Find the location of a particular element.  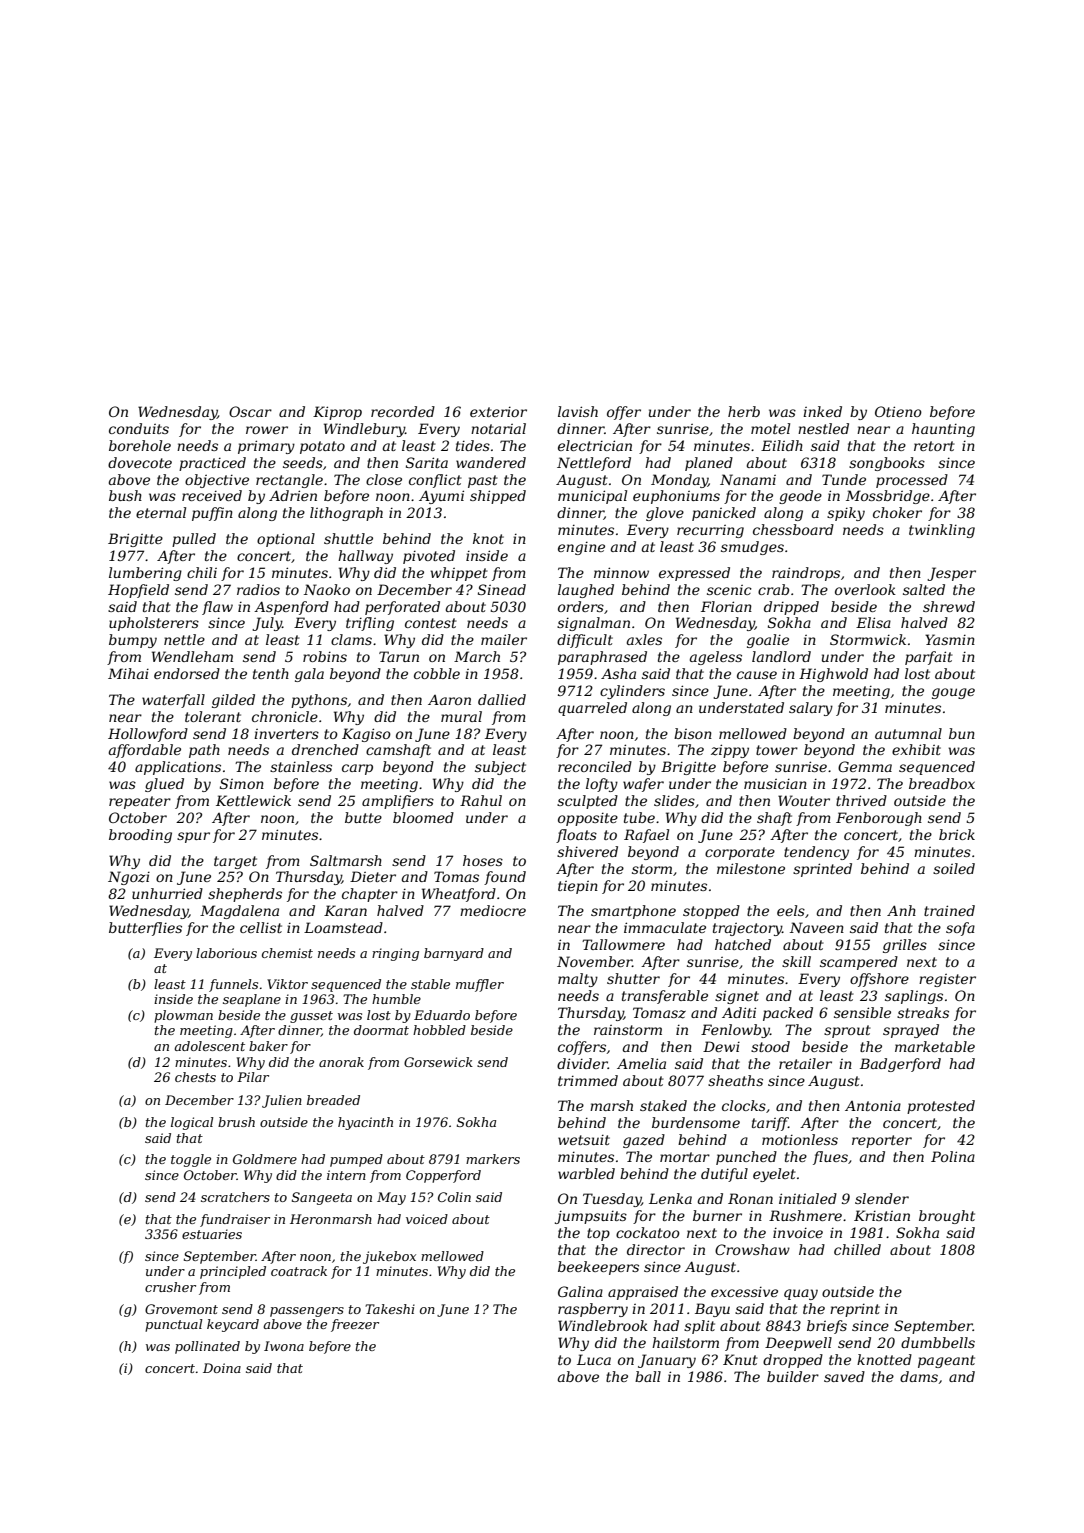

Goldmere is located at coordinates (265, 1159).
